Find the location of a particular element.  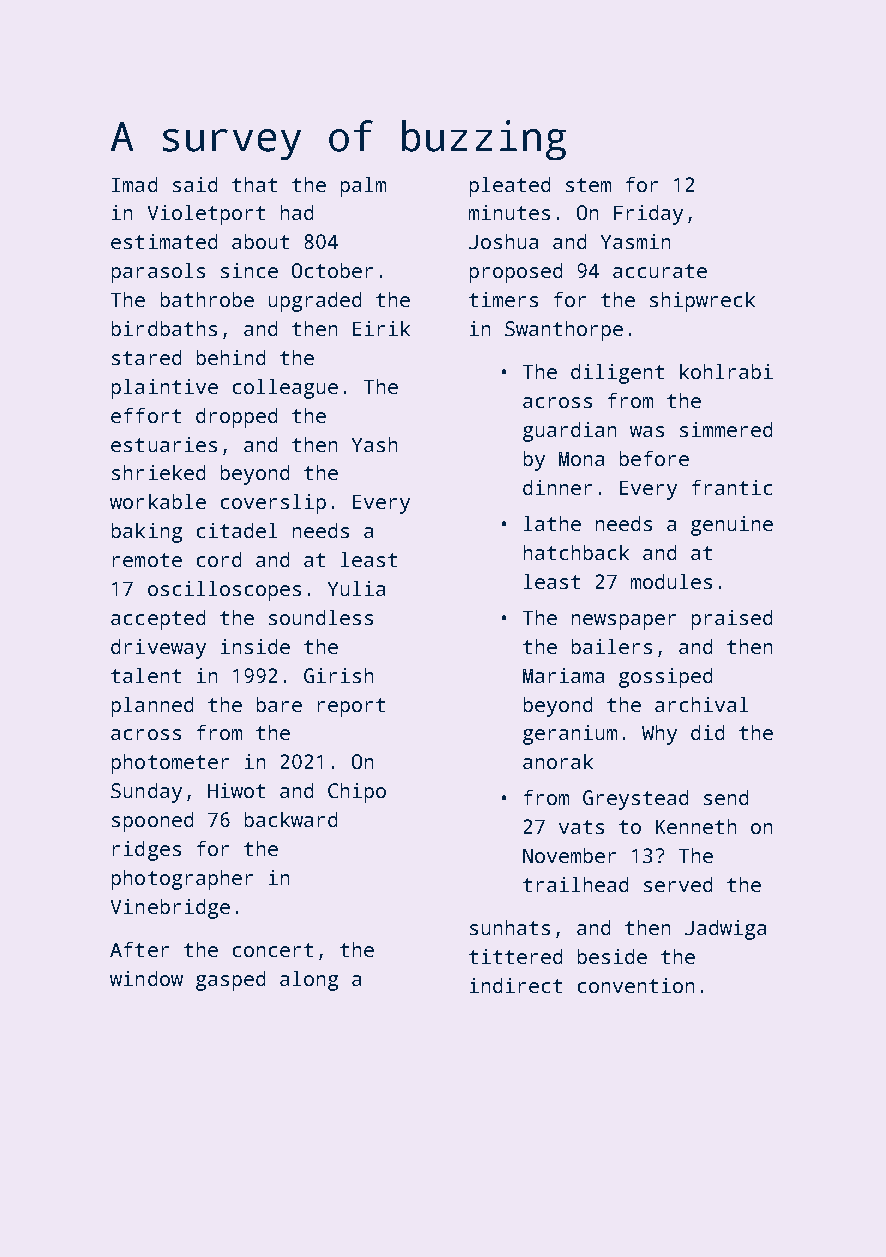

before is located at coordinates (654, 458).
